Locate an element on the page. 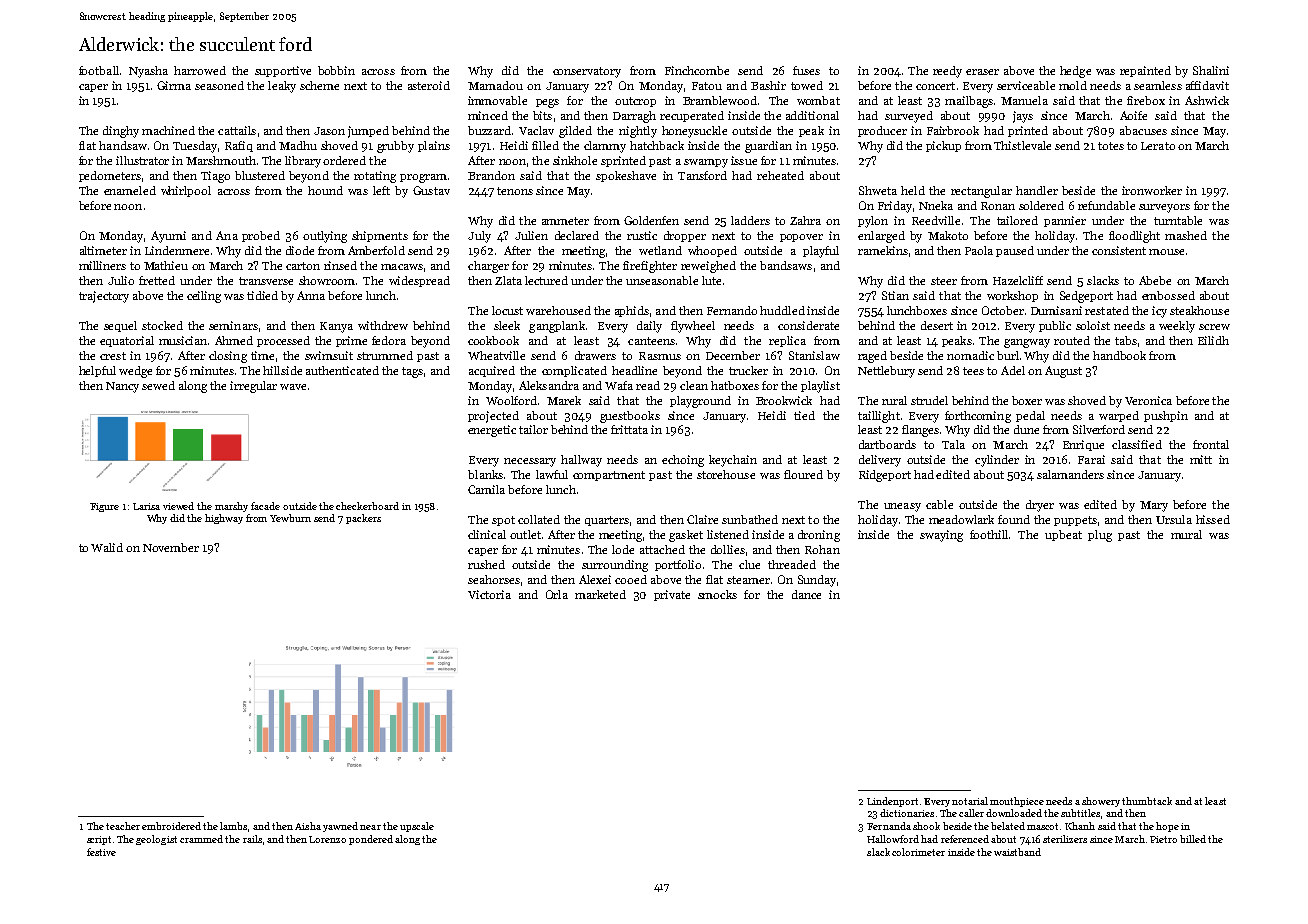  Abebe is located at coordinates (1155, 280).
